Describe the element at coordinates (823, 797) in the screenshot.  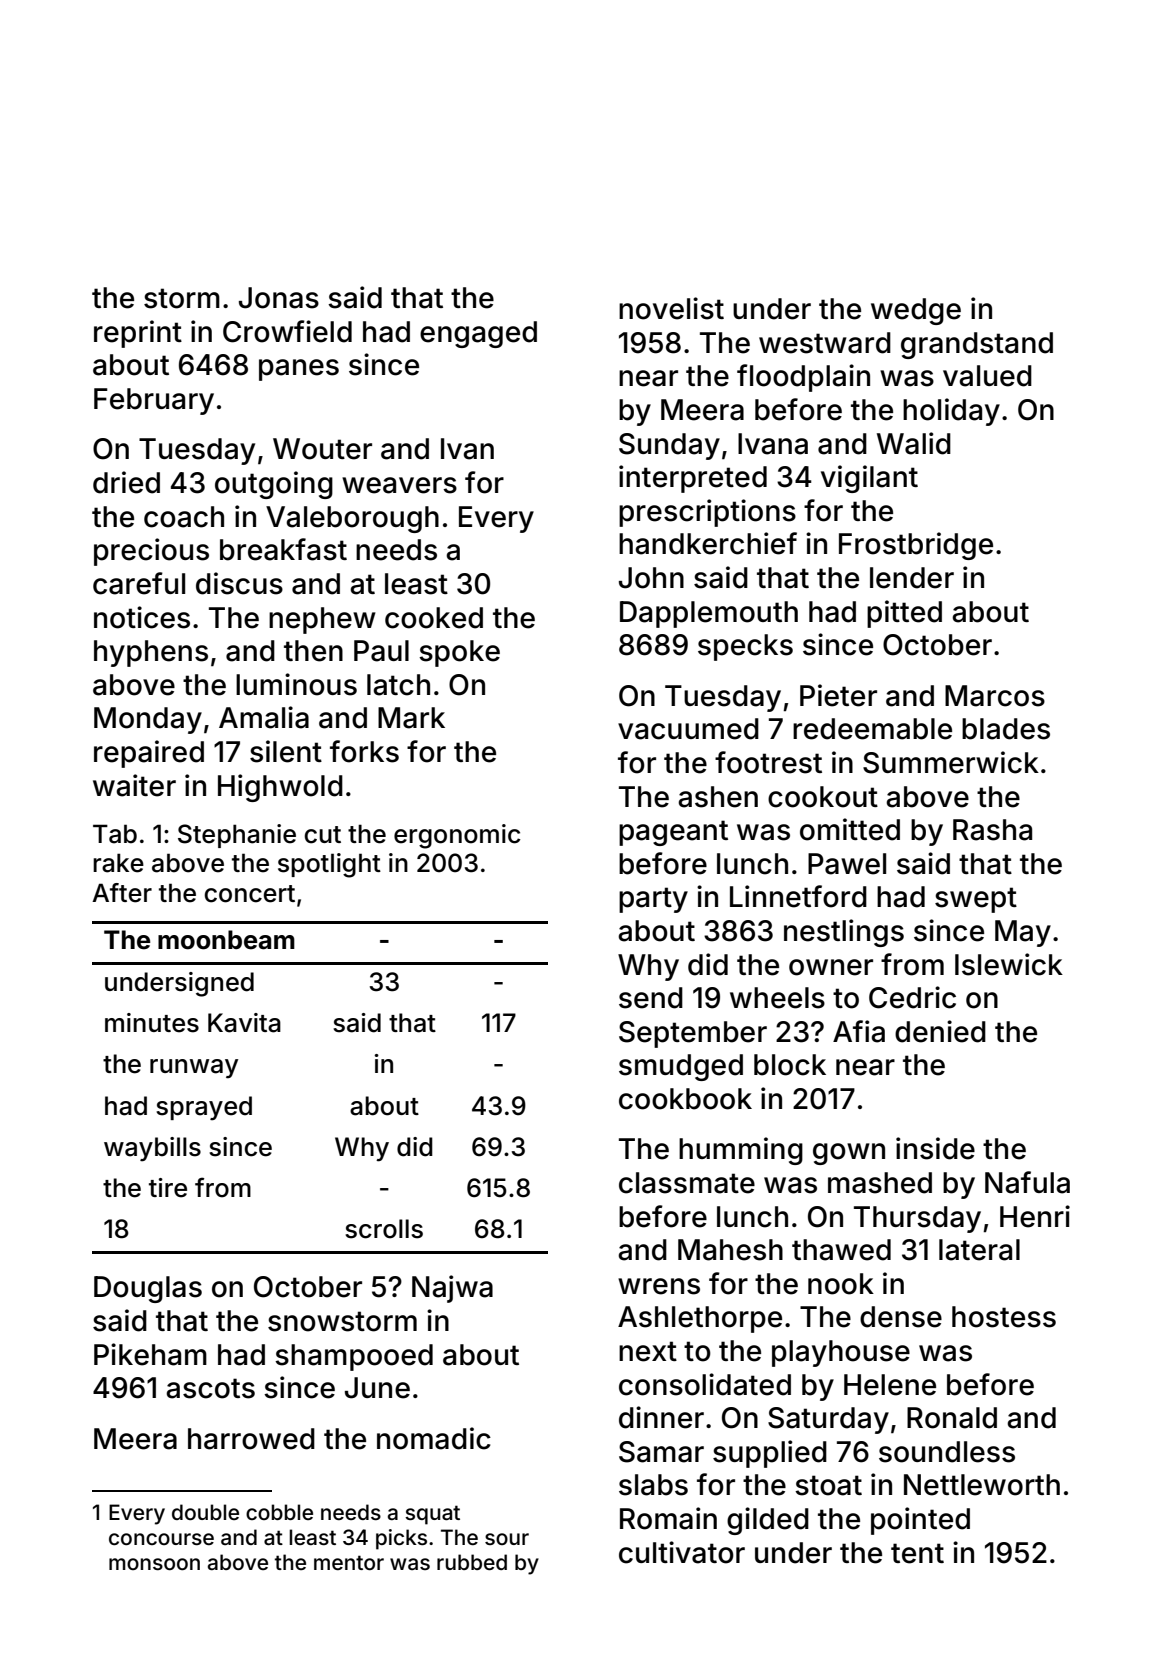
I see `cookout` at that location.
